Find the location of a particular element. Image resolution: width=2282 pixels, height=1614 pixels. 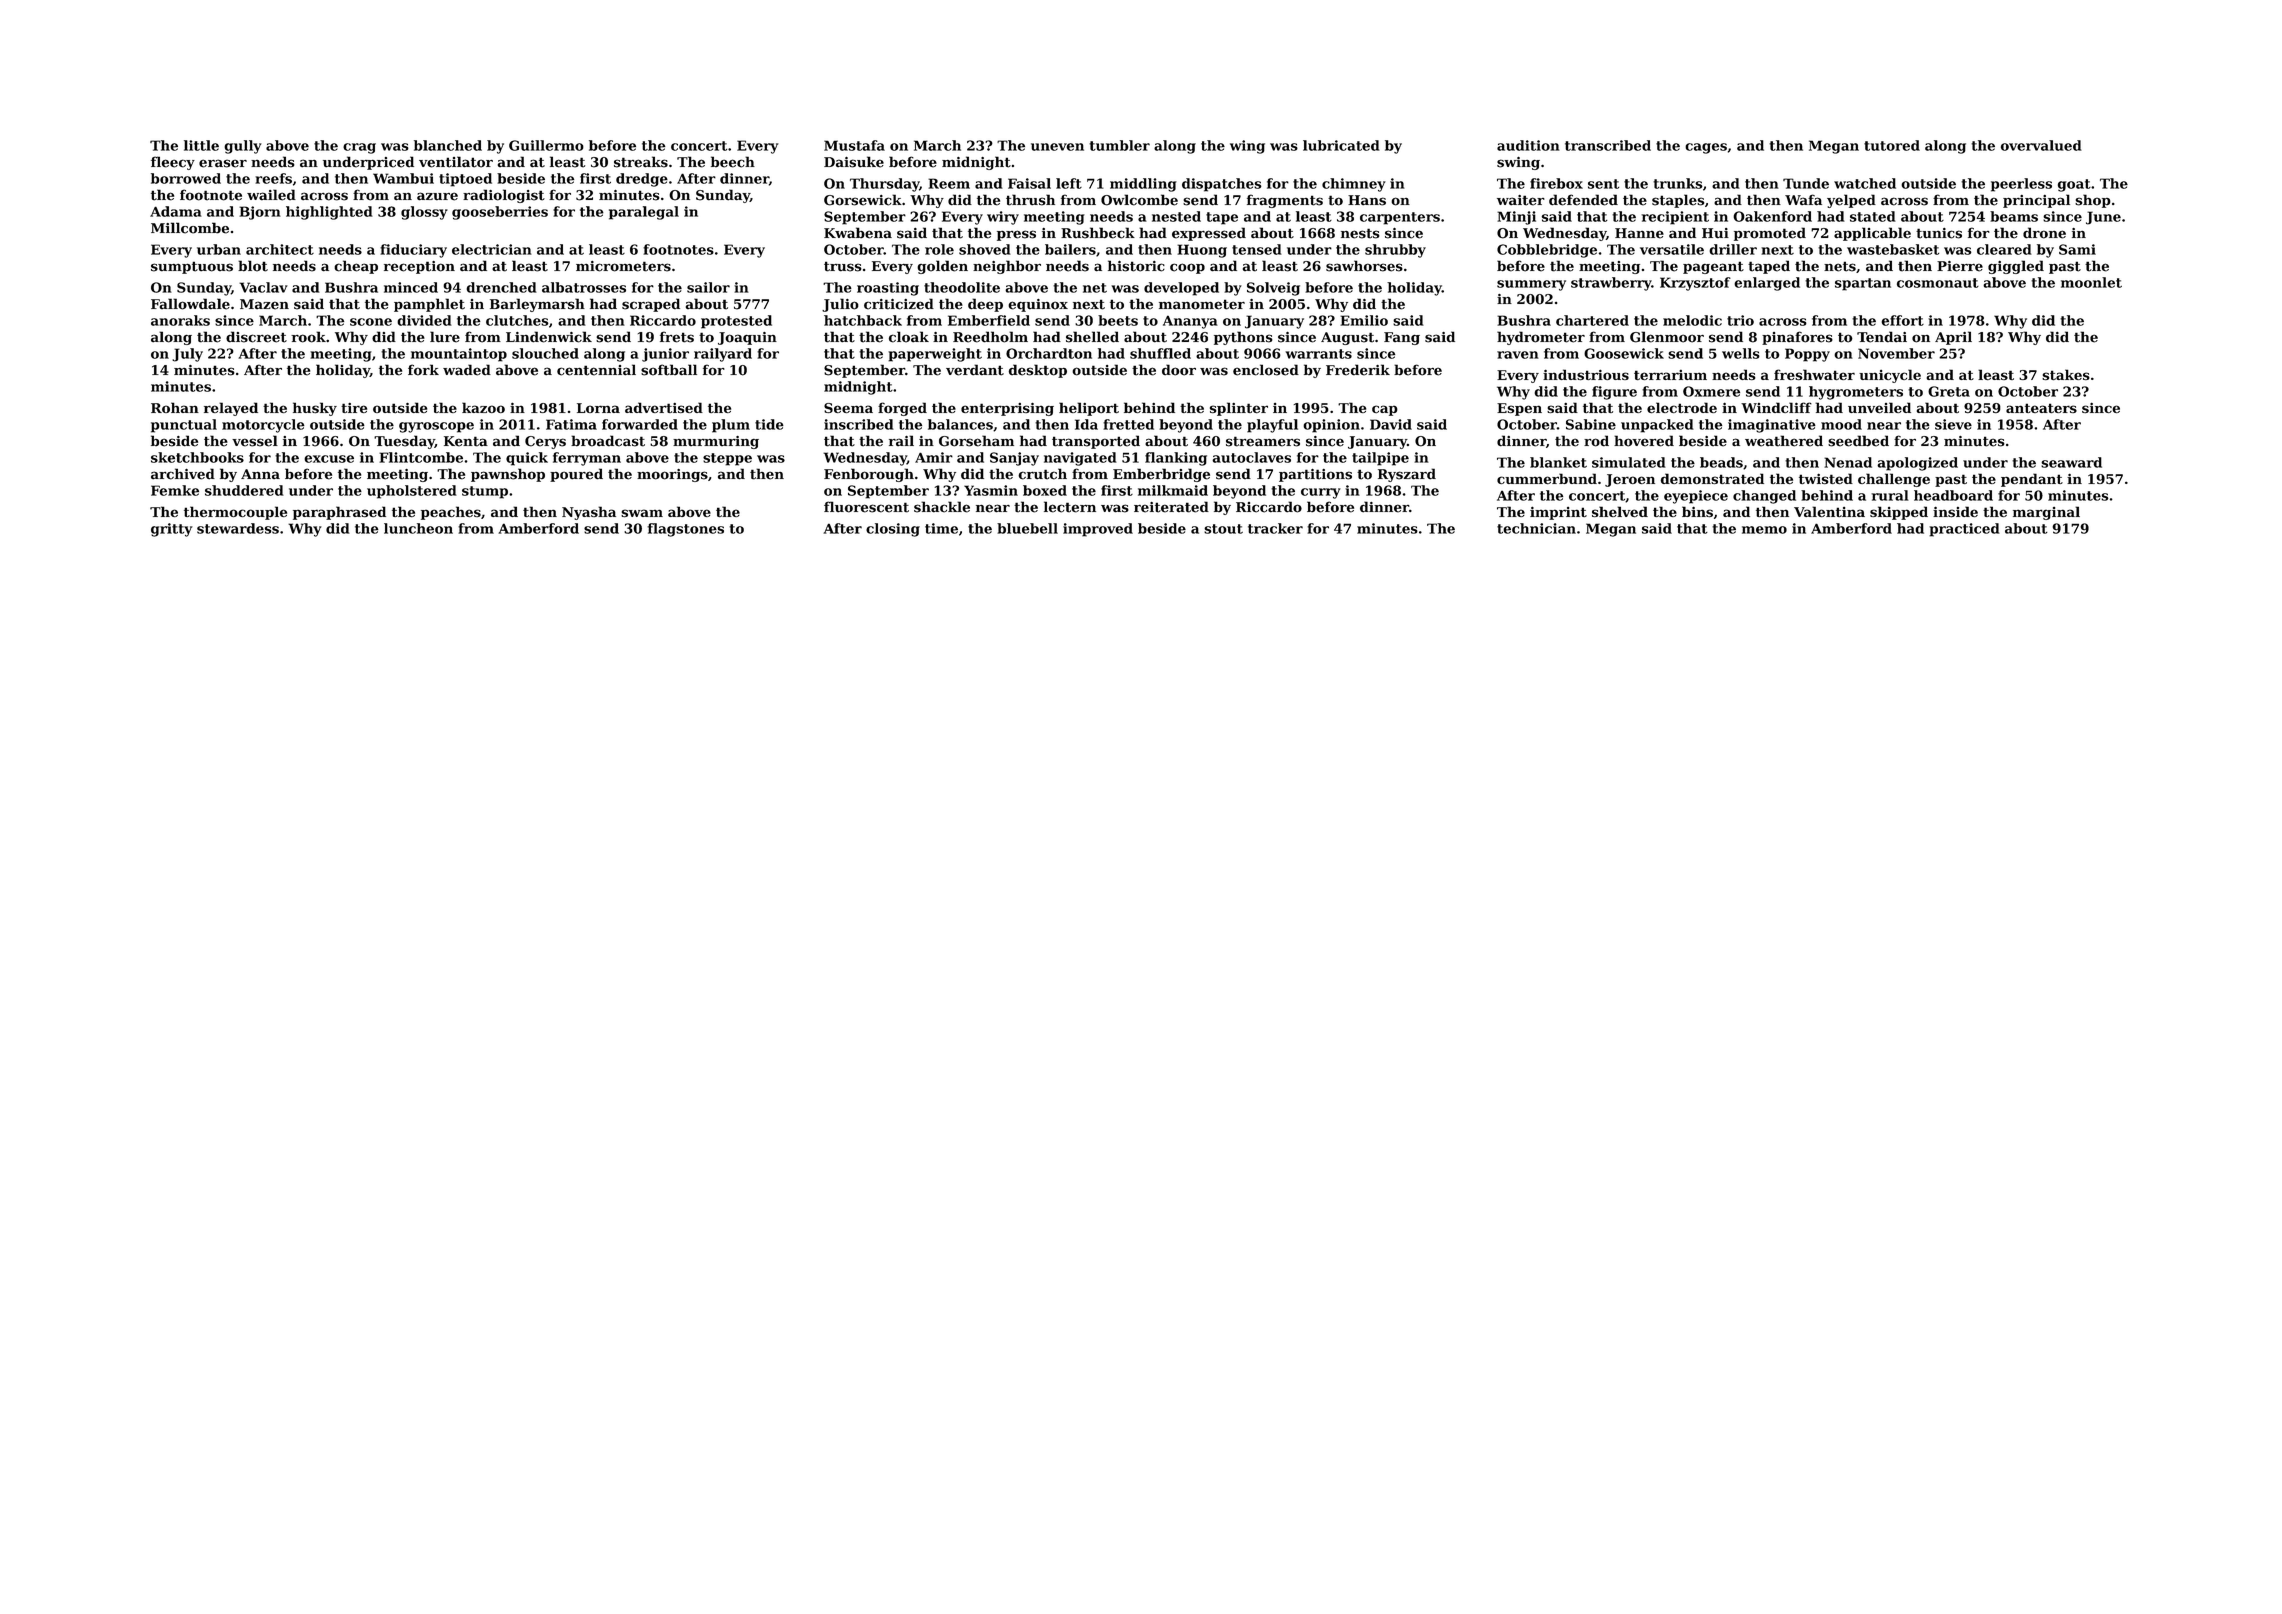

November is located at coordinates (1896, 353).
